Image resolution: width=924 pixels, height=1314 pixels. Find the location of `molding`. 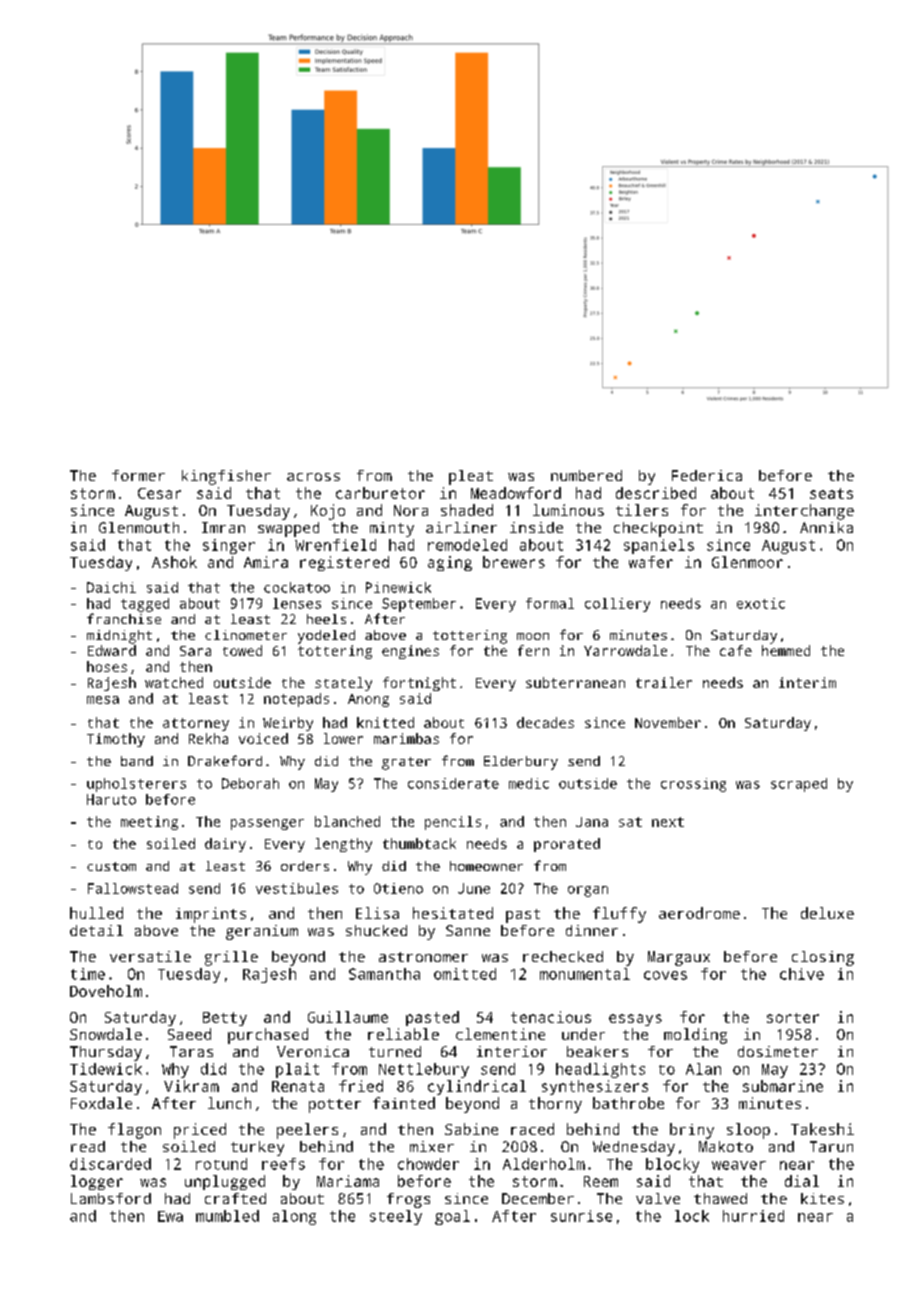

molding is located at coordinates (695, 1036).
